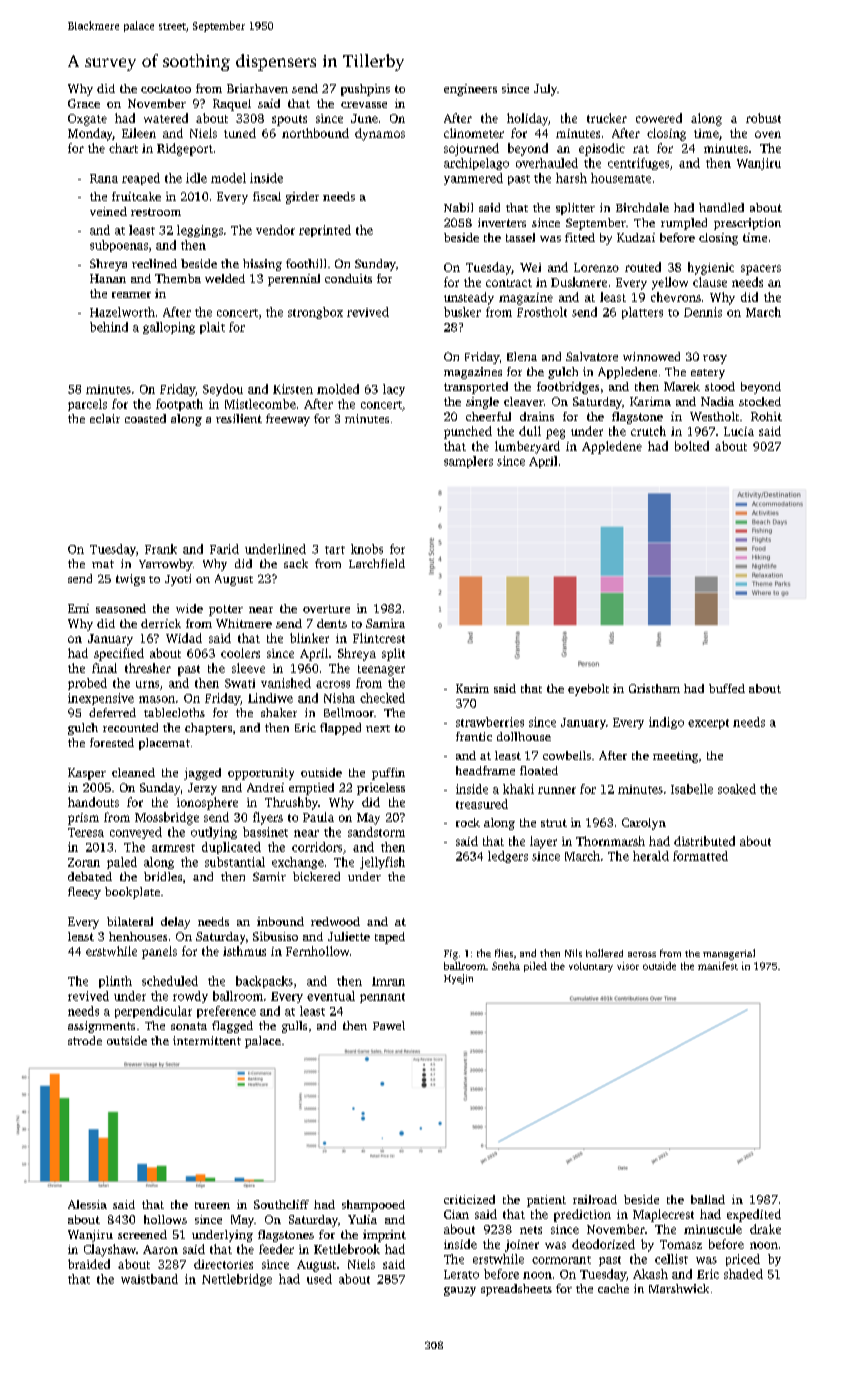 The width and height of the screenshot is (849, 1400). I want to click on buffed, so click(727, 688).
